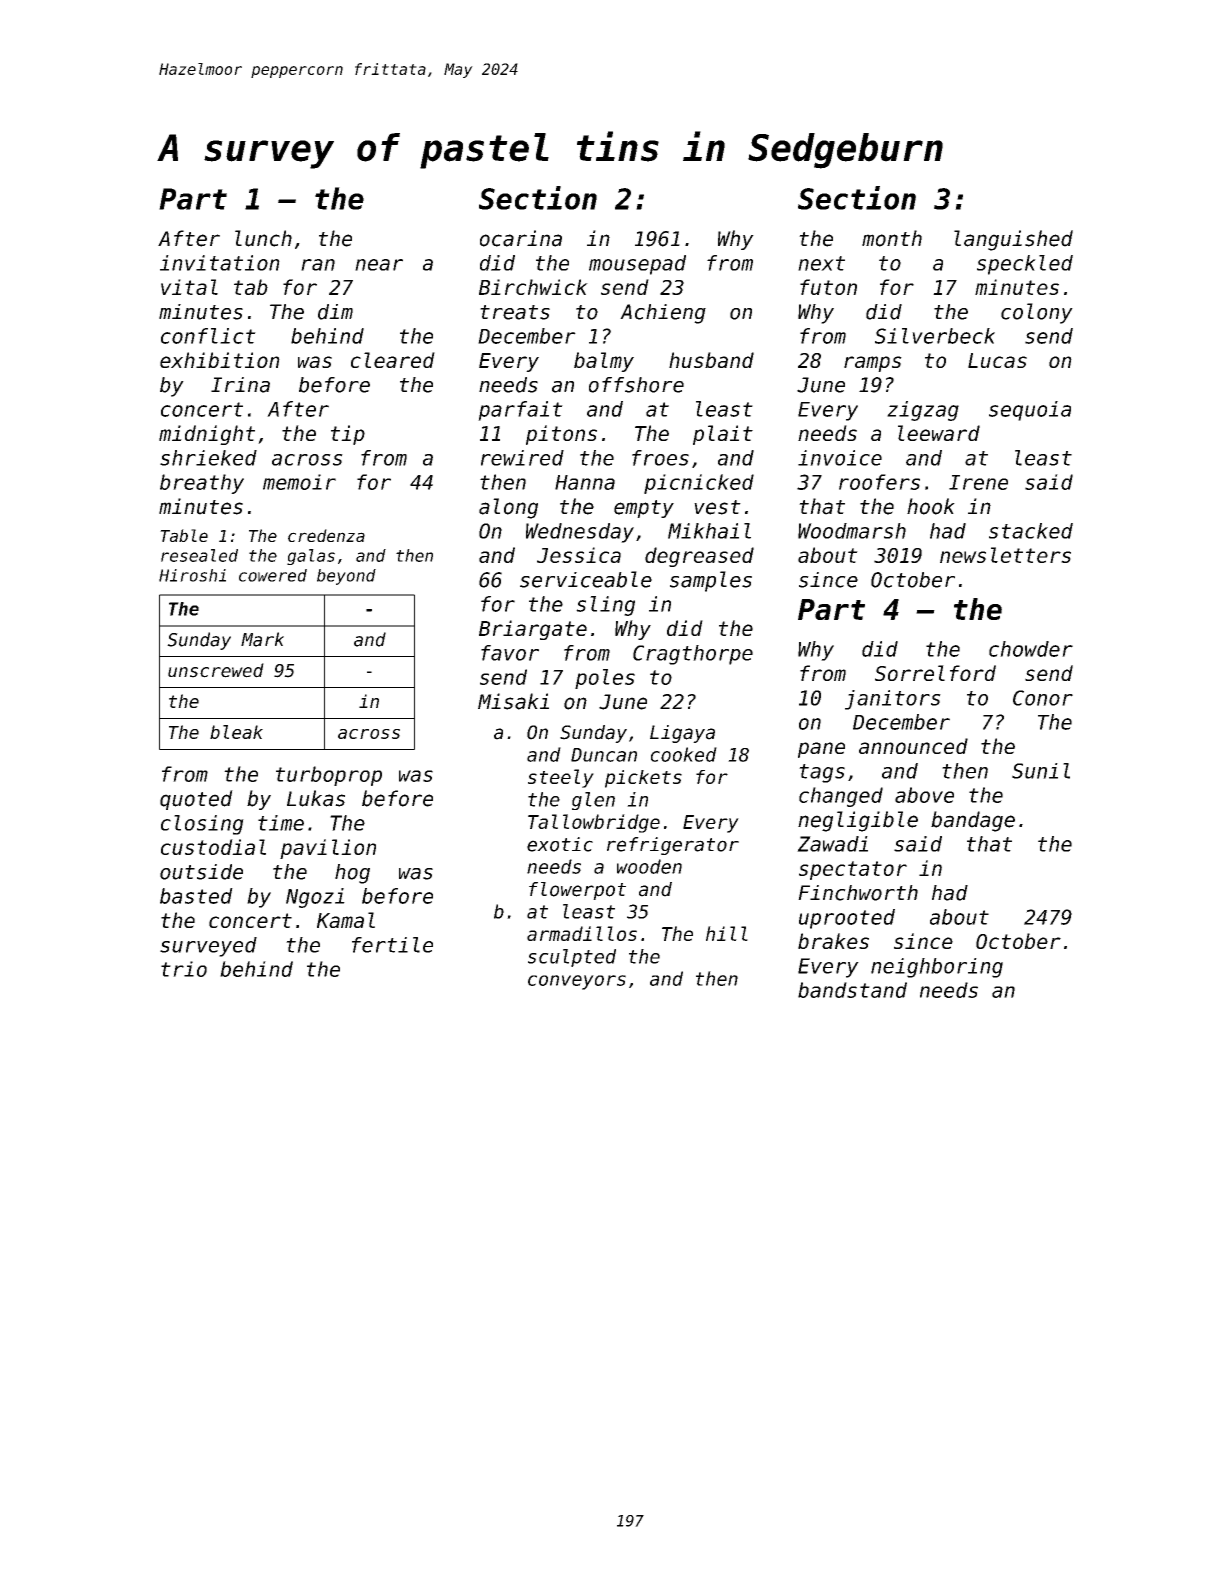 The width and height of the screenshot is (1232, 1595). Describe the element at coordinates (316, 798) in the screenshot. I see `Lukas` at that location.
